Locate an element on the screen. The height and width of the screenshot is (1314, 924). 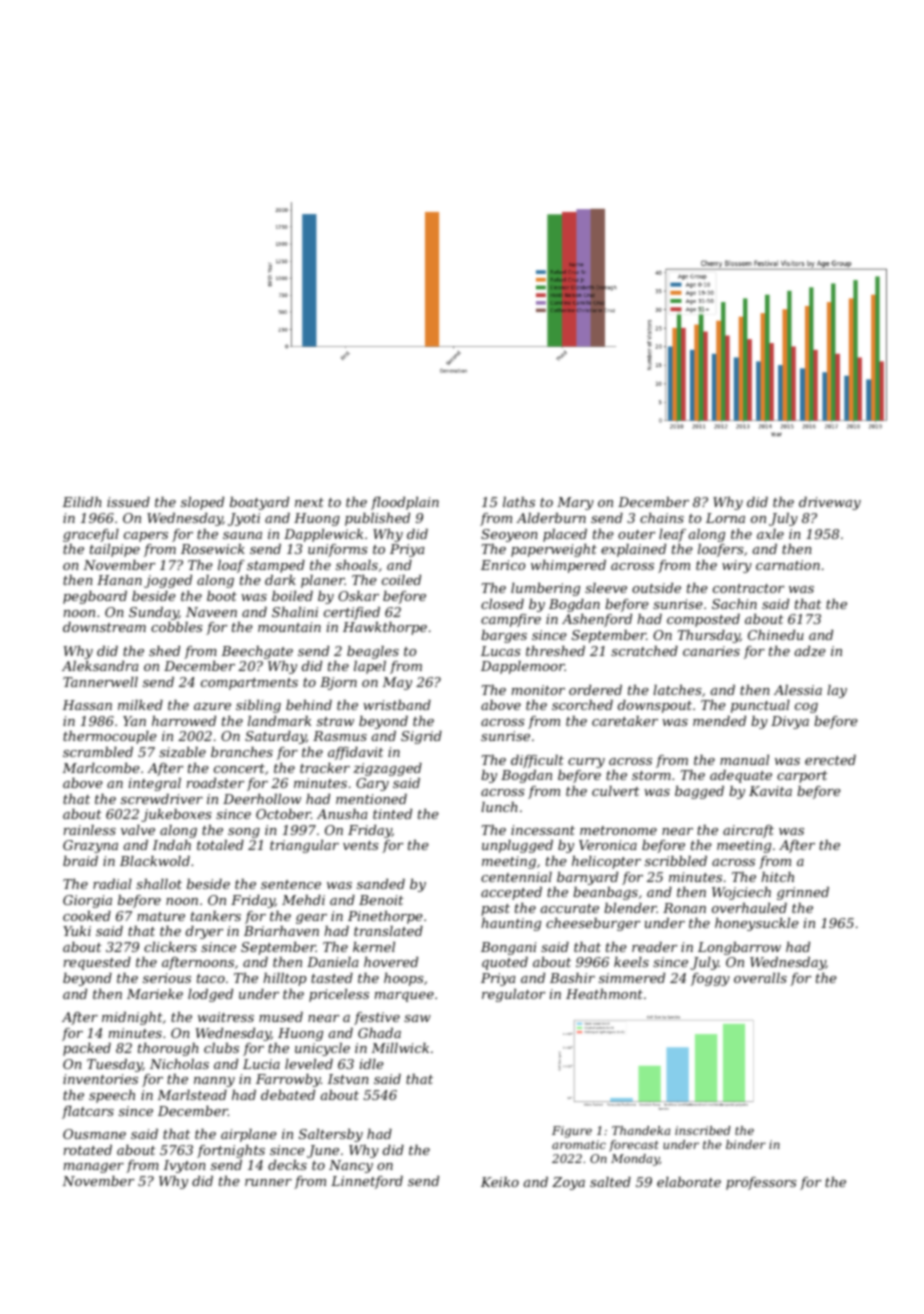
foggy is located at coordinates (710, 979).
